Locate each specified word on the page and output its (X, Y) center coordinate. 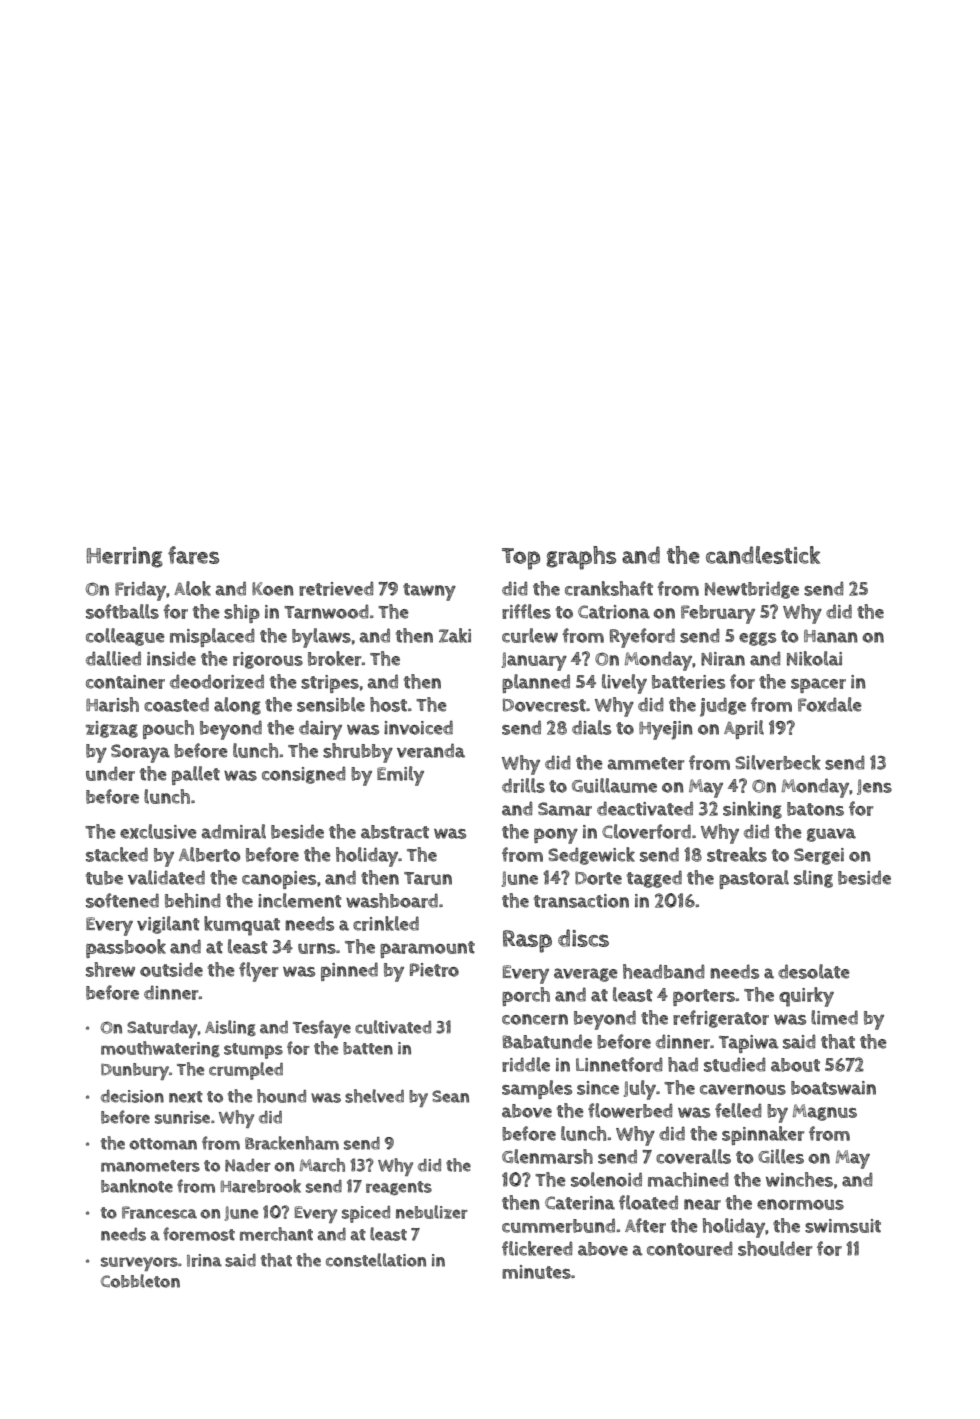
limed (834, 1017)
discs (583, 938)
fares (193, 555)
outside (171, 969)
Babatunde (547, 1041)
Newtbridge (752, 590)
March (322, 1165)
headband (664, 971)
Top (521, 559)
